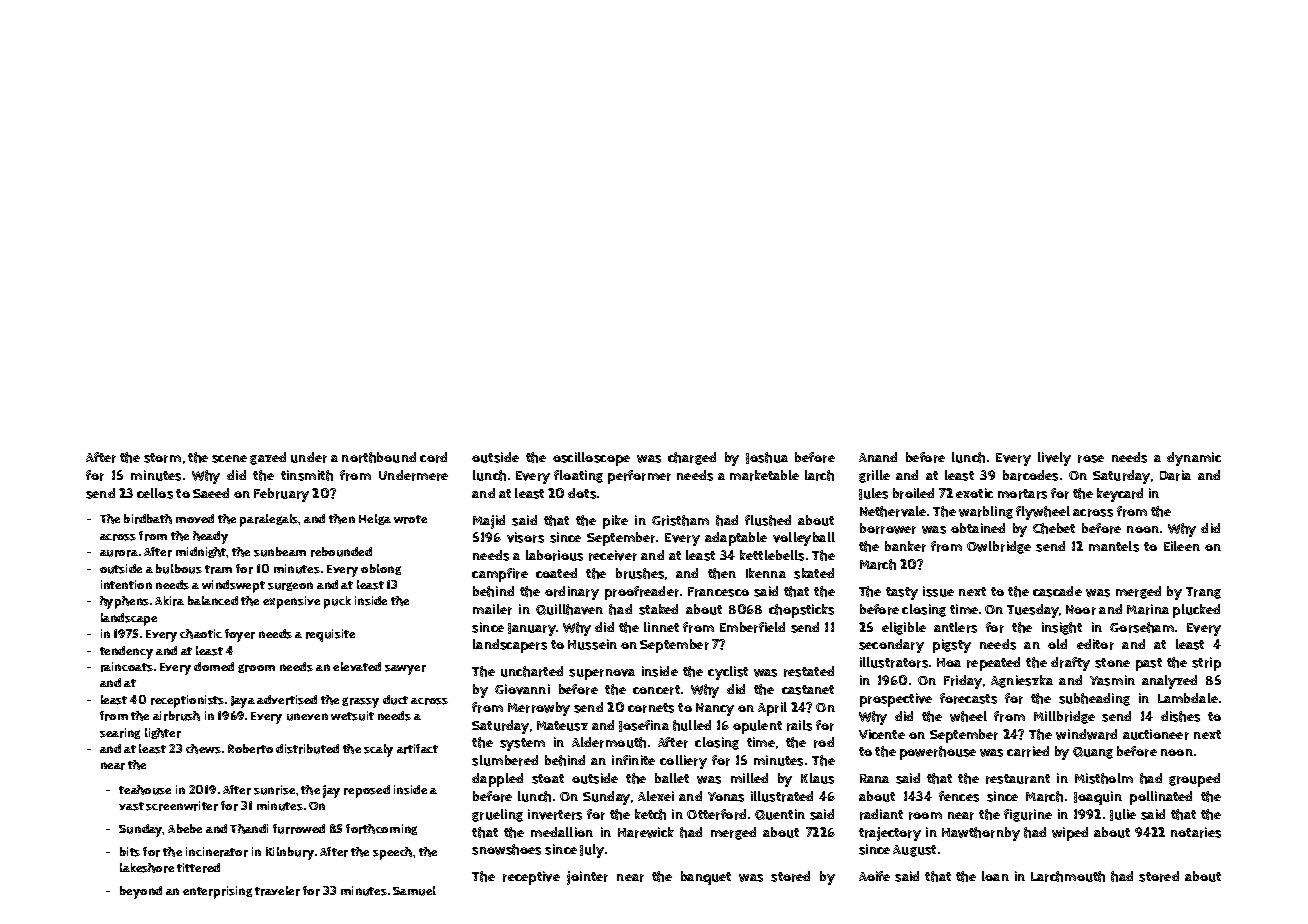 This screenshot has height=924, width=1308. What do you see at coordinates (211, 493) in the screenshot?
I see `Saeed` at bounding box center [211, 493].
